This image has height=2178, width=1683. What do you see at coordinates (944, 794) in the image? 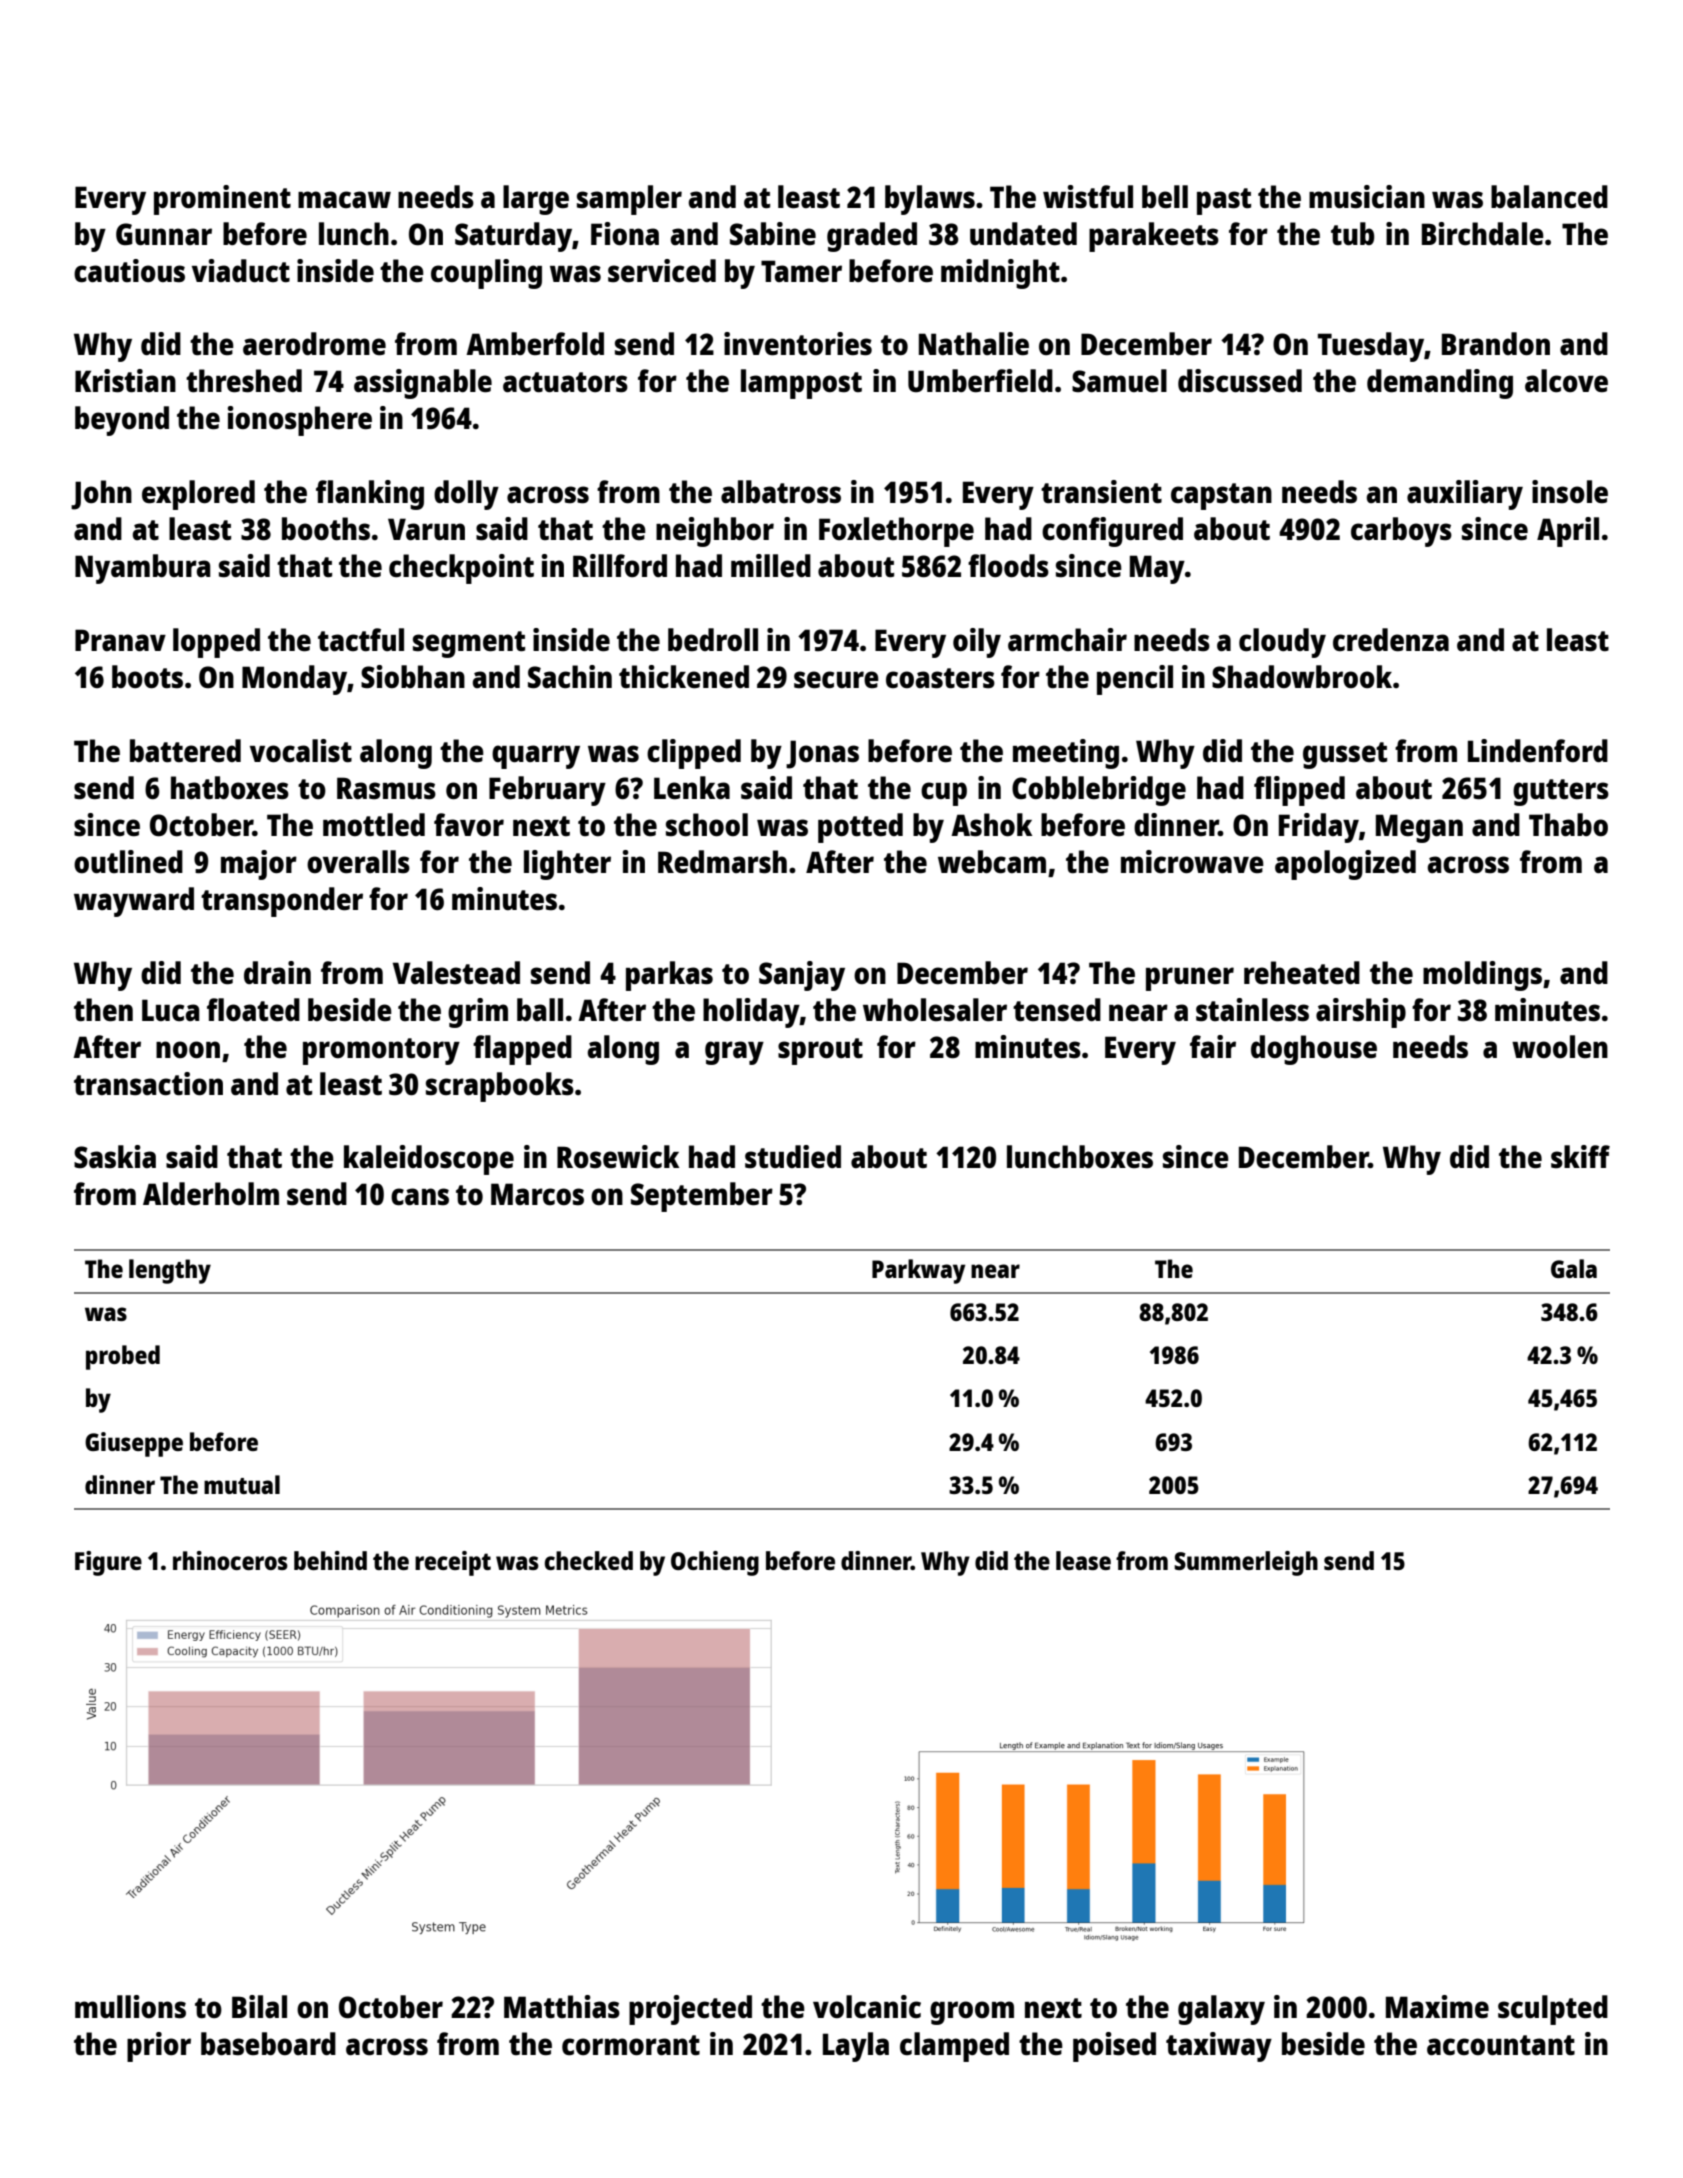
I see `cup` at bounding box center [944, 794].
